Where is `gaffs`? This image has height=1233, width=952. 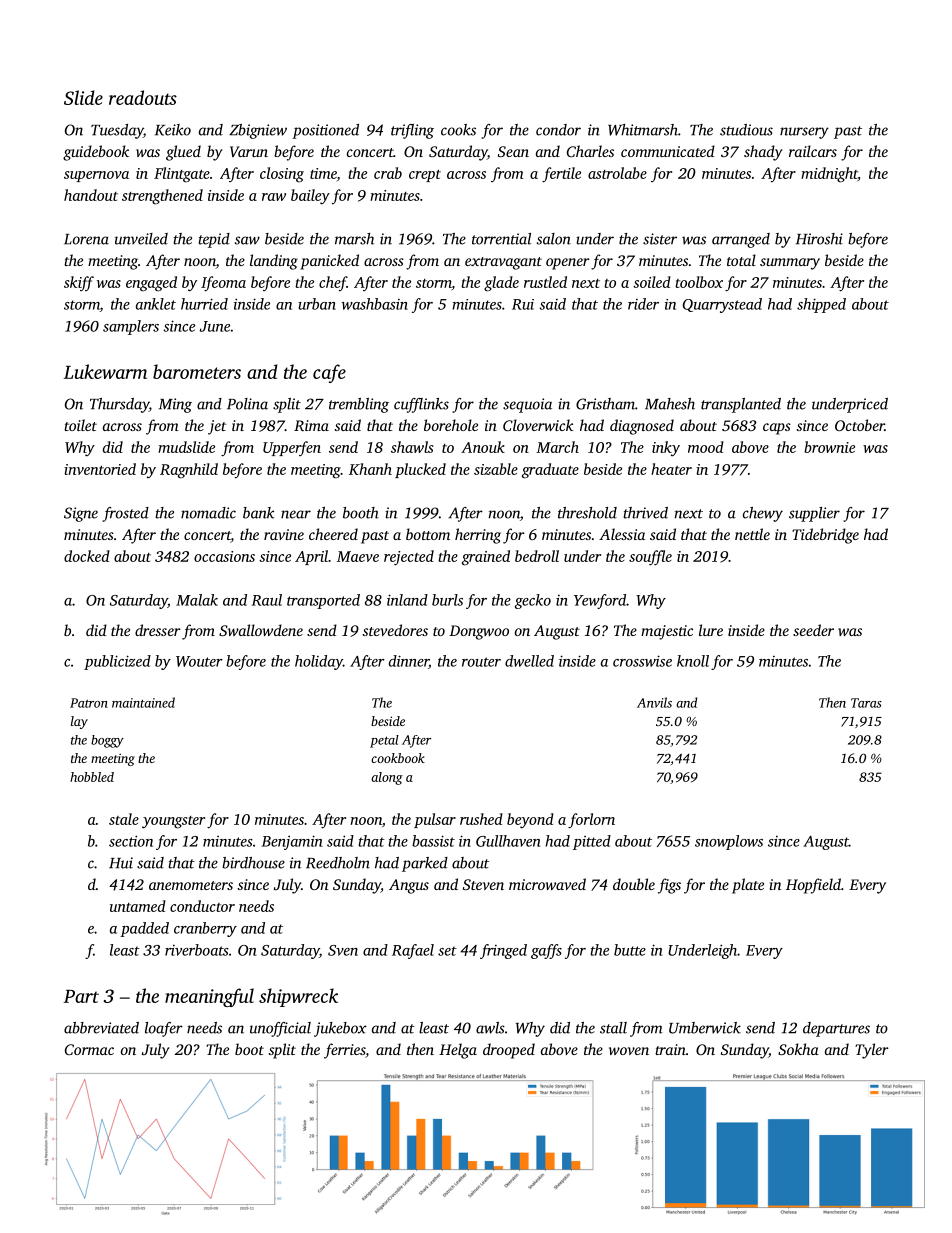 gaffs is located at coordinates (546, 951).
